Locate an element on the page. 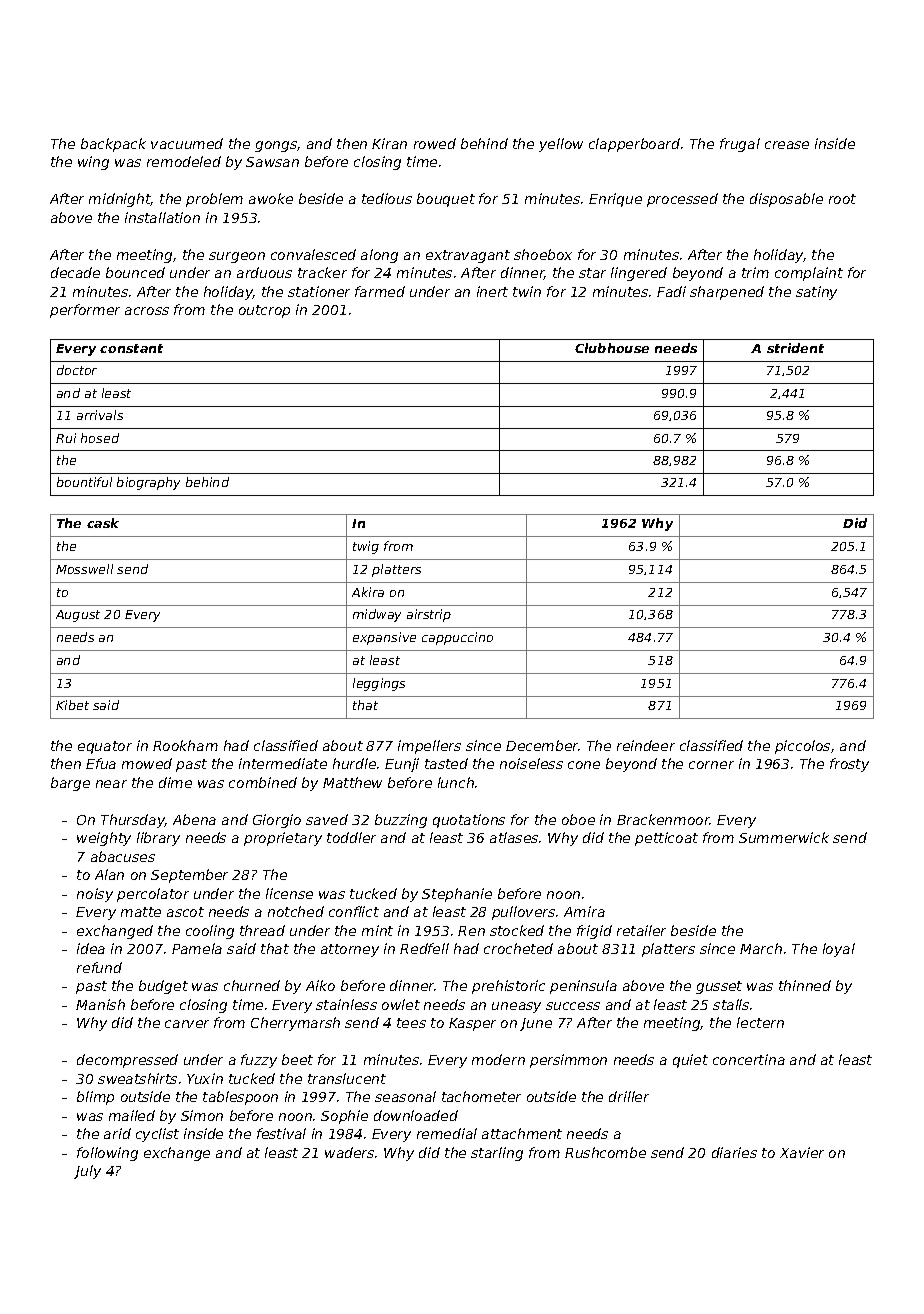  cappuccino is located at coordinates (457, 638).
